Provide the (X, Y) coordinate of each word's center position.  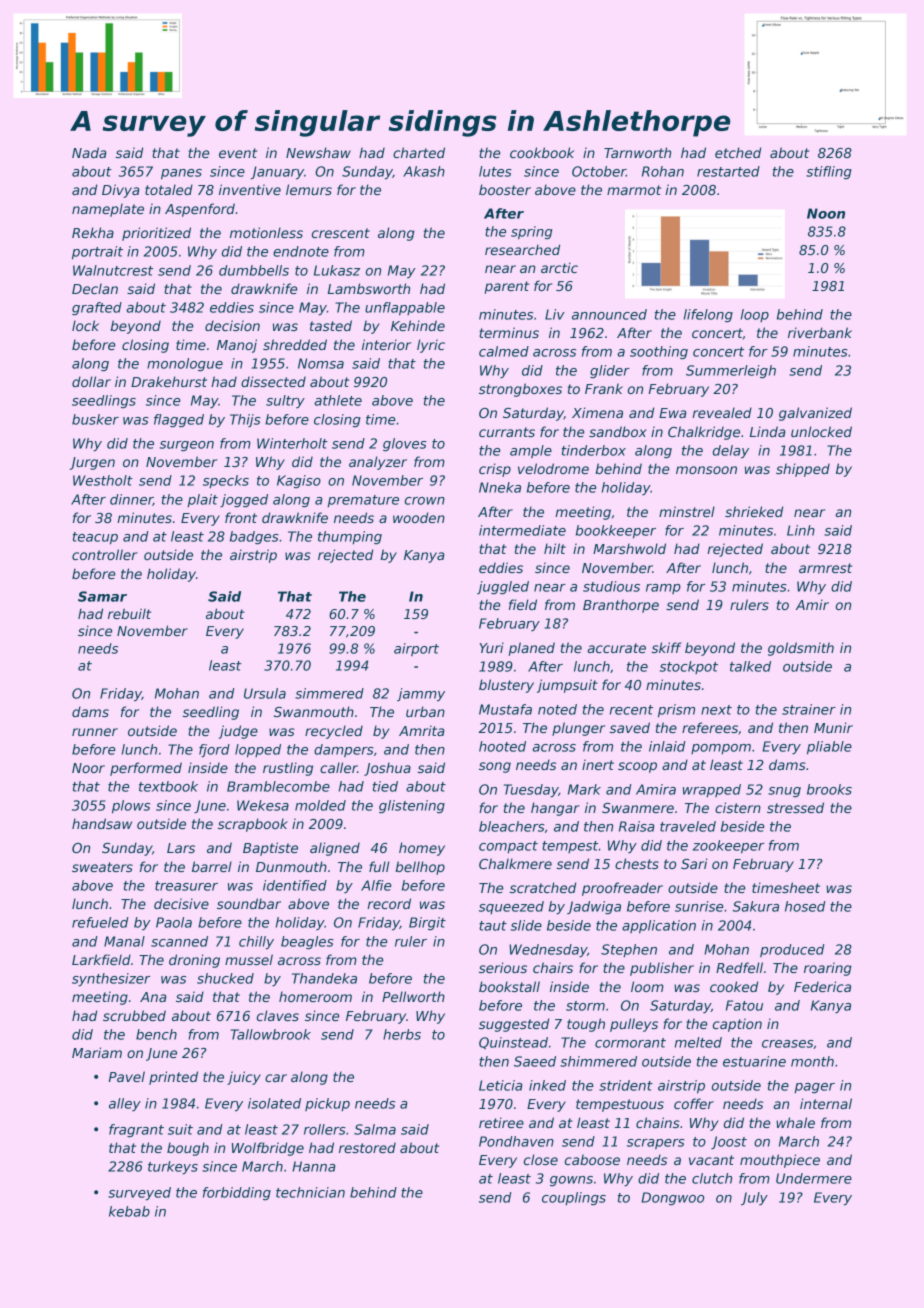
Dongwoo (672, 1199)
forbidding (237, 1194)
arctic (559, 268)
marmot (634, 190)
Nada (89, 152)
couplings (574, 1199)
